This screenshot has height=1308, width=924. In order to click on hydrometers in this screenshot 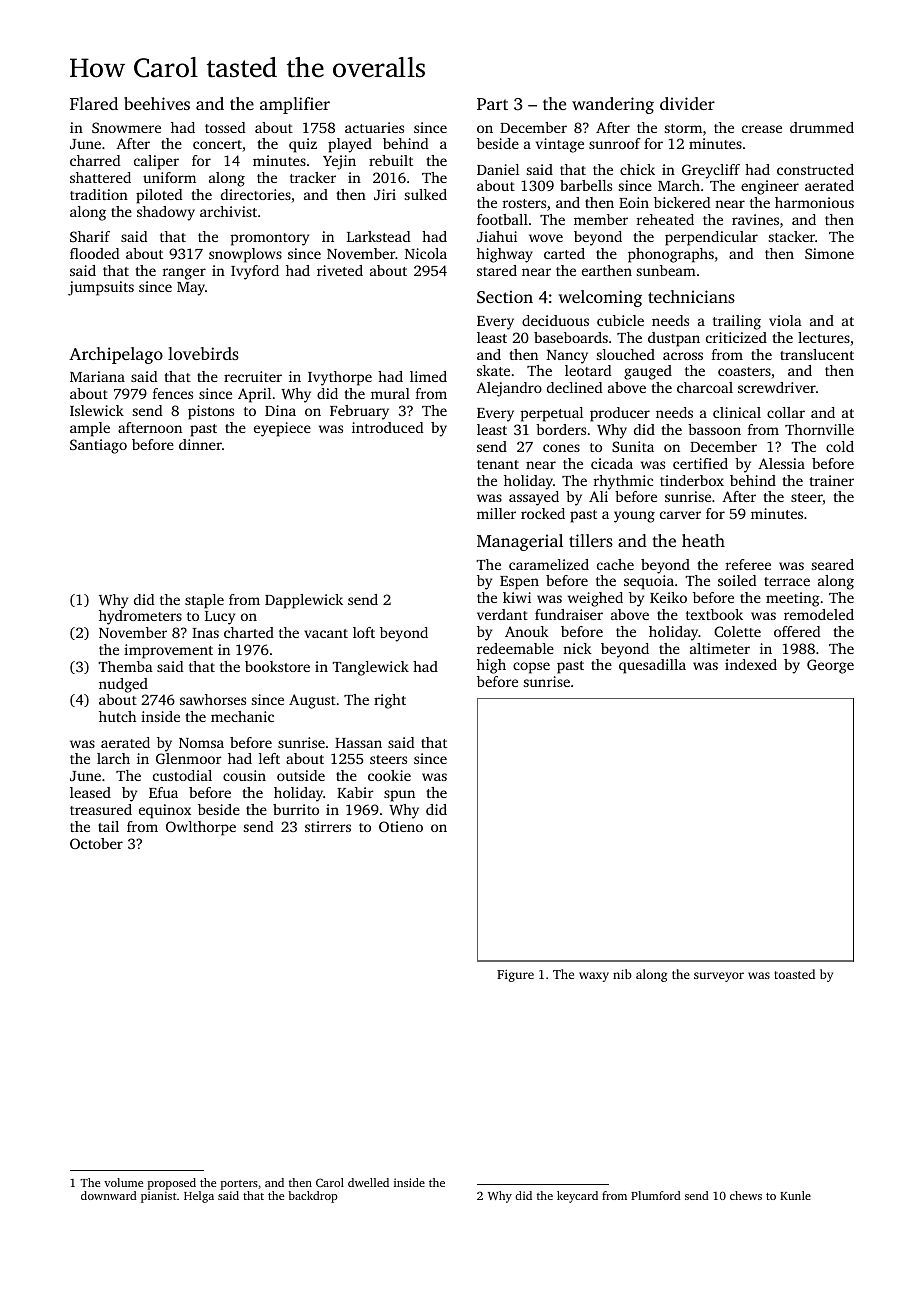, I will do `click(140, 617)`.
